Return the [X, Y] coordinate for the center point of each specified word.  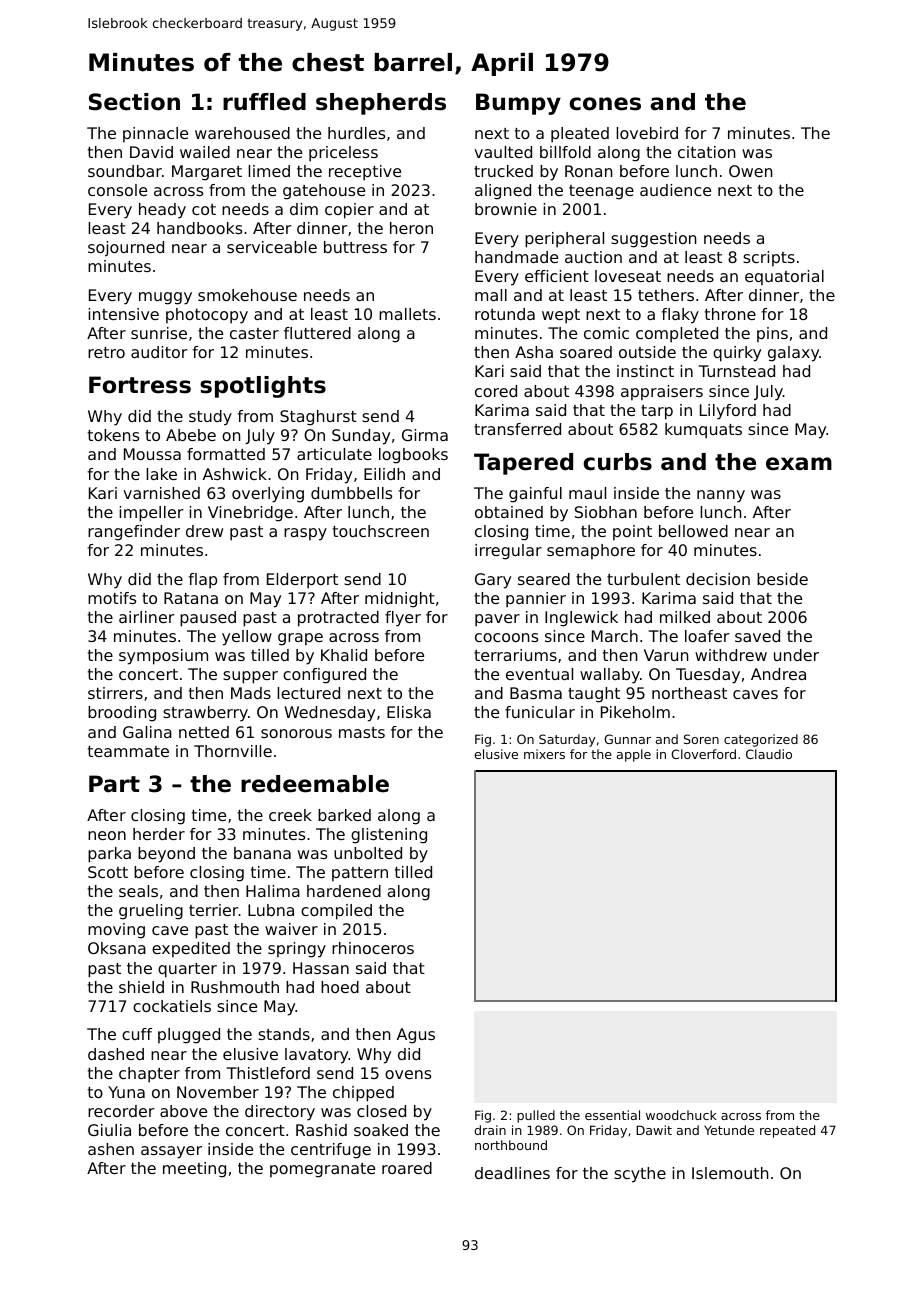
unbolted [368, 853]
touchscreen [381, 531]
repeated [787, 1131]
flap [202, 581]
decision [718, 579]
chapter [149, 1075]
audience [675, 190]
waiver [291, 929]
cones [605, 104]
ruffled [264, 102]
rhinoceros [373, 948]
